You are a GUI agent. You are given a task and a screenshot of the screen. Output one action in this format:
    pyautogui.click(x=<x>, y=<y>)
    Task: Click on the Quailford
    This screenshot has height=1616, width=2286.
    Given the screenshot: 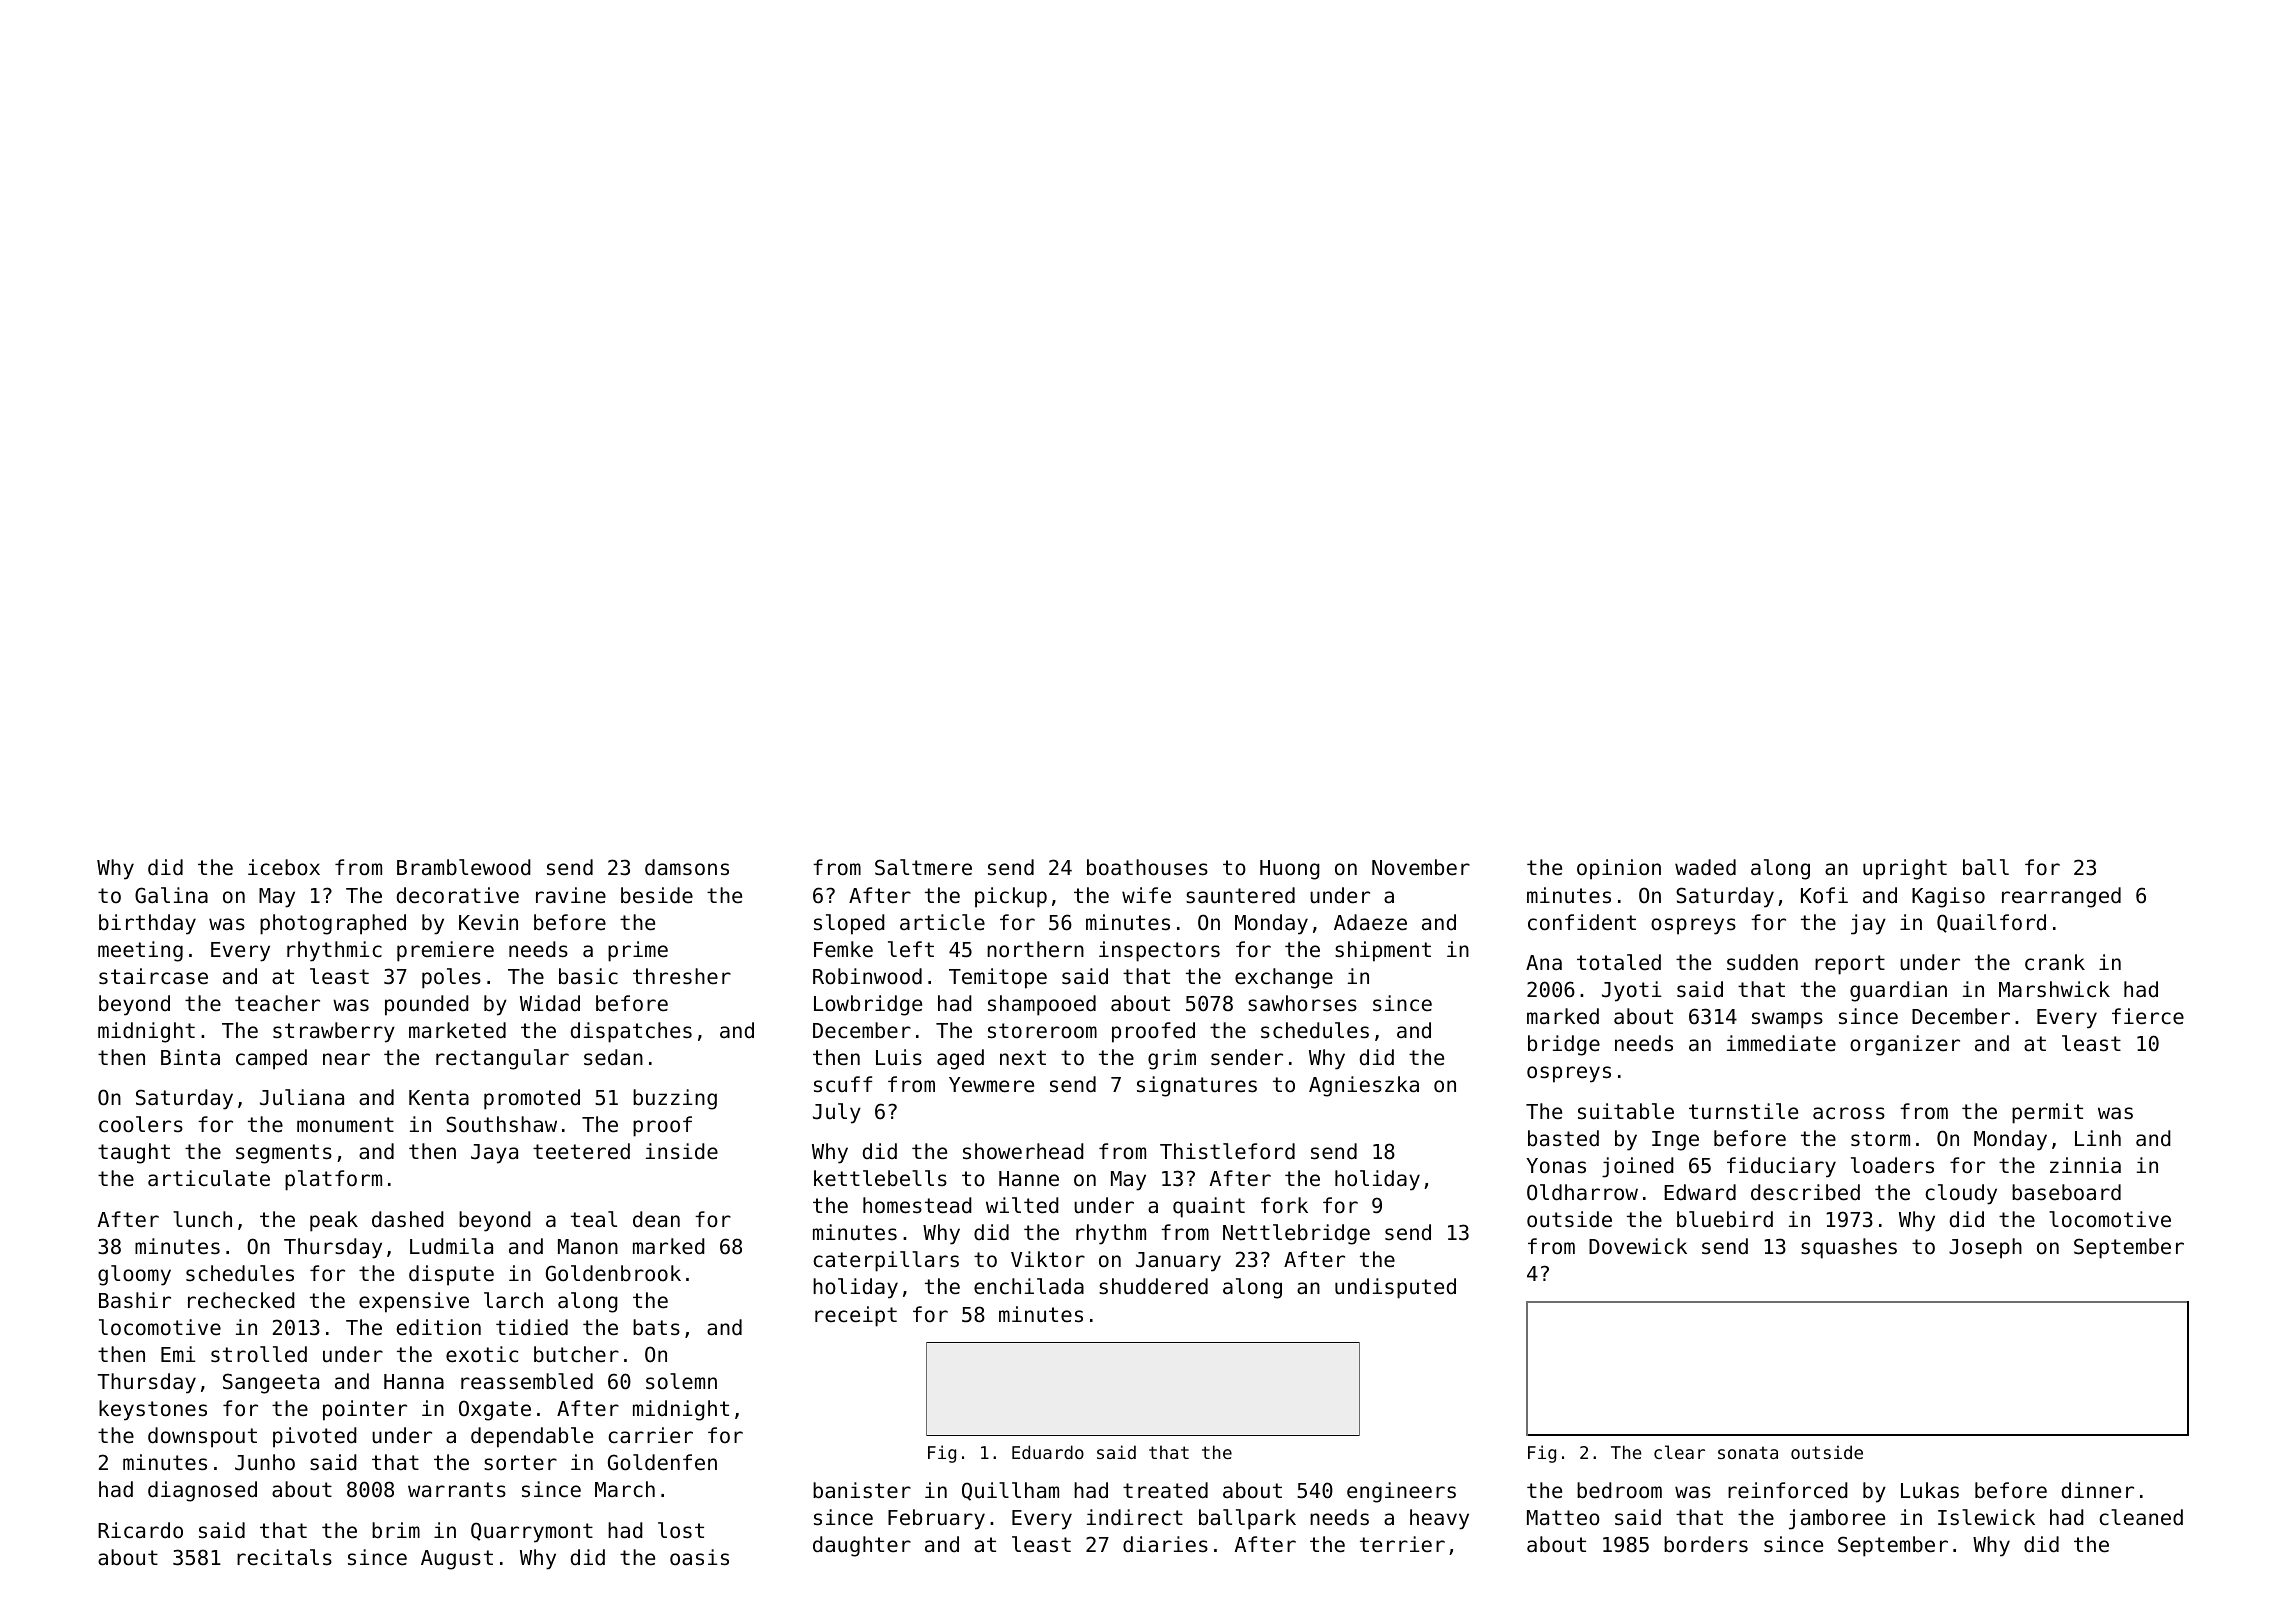 What is the action you would take?
    pyautogui.click(x=1991, y=923)
